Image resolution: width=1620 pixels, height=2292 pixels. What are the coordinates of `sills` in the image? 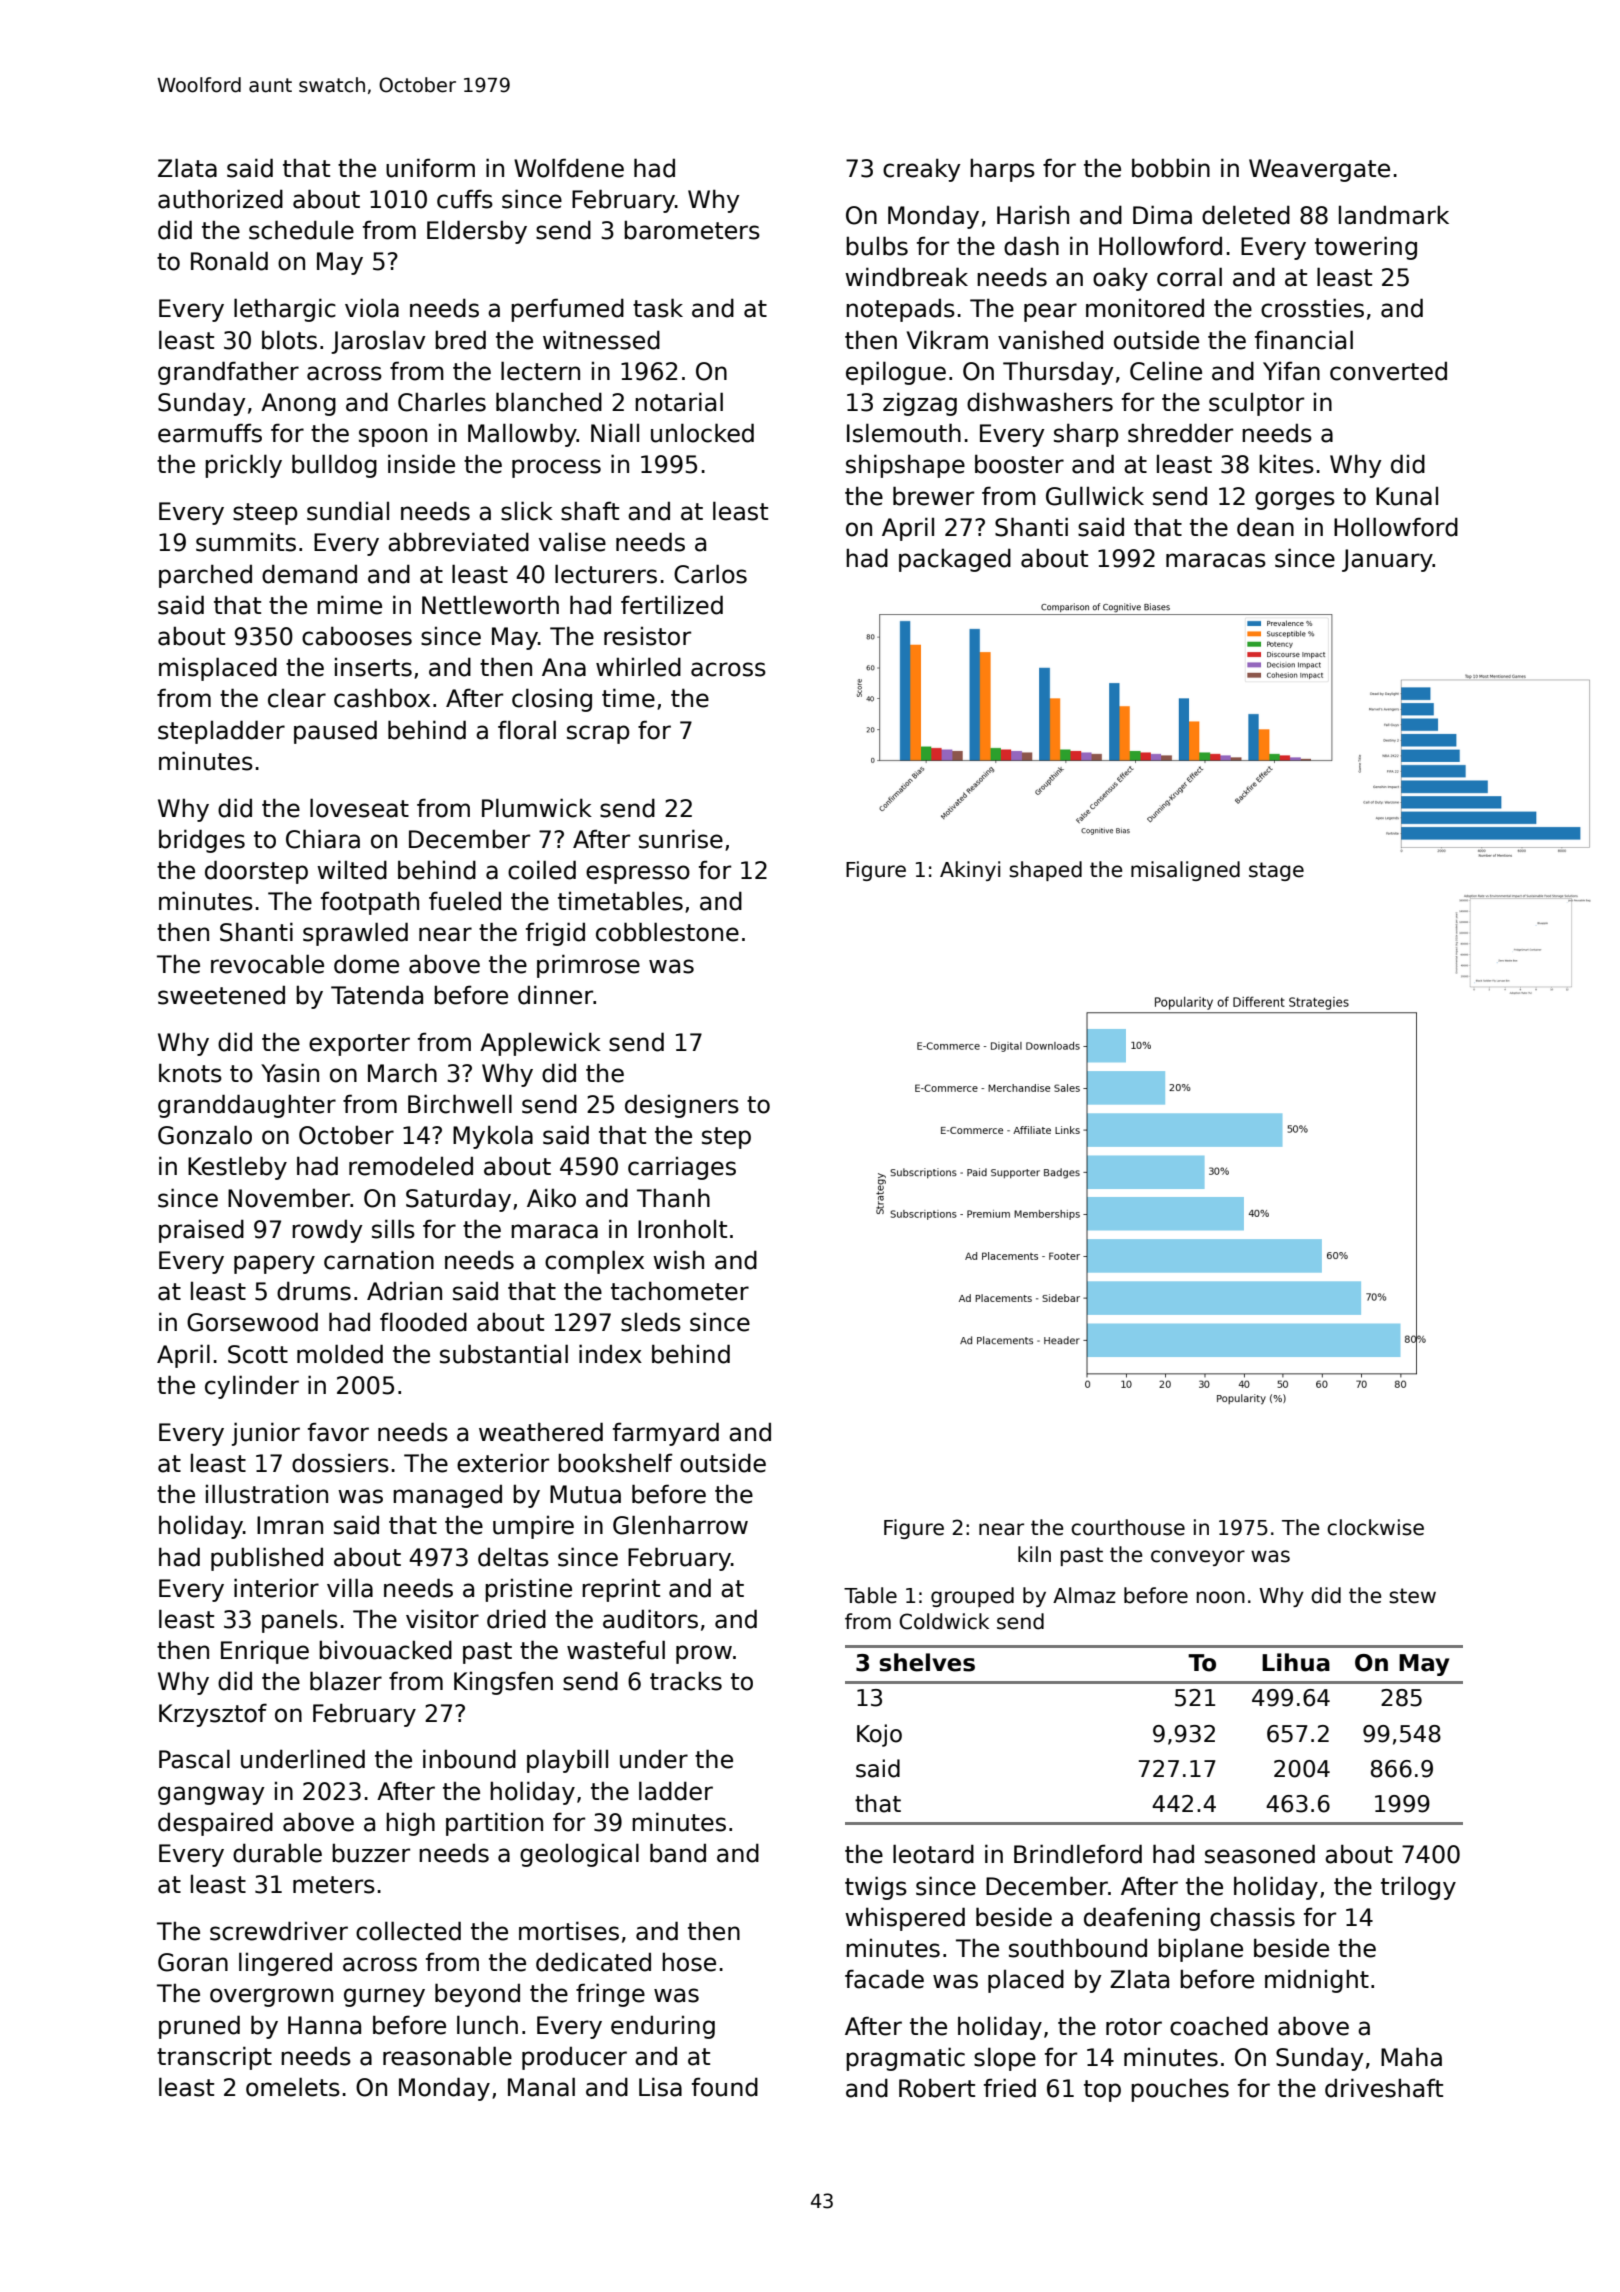 It's located at (393, 1229).
